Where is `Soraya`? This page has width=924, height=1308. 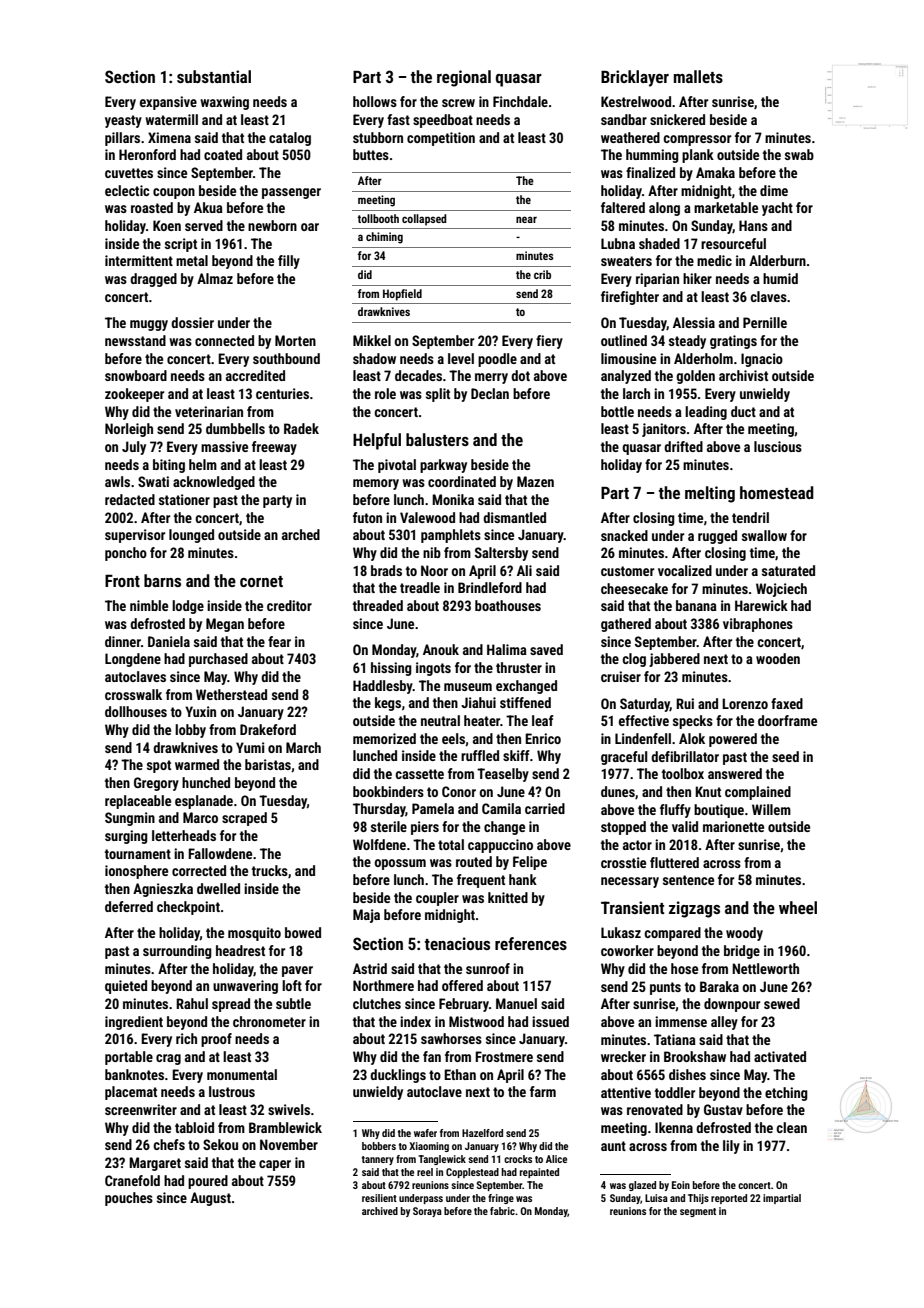 Soraya is located at coordinates (427, 1212).
